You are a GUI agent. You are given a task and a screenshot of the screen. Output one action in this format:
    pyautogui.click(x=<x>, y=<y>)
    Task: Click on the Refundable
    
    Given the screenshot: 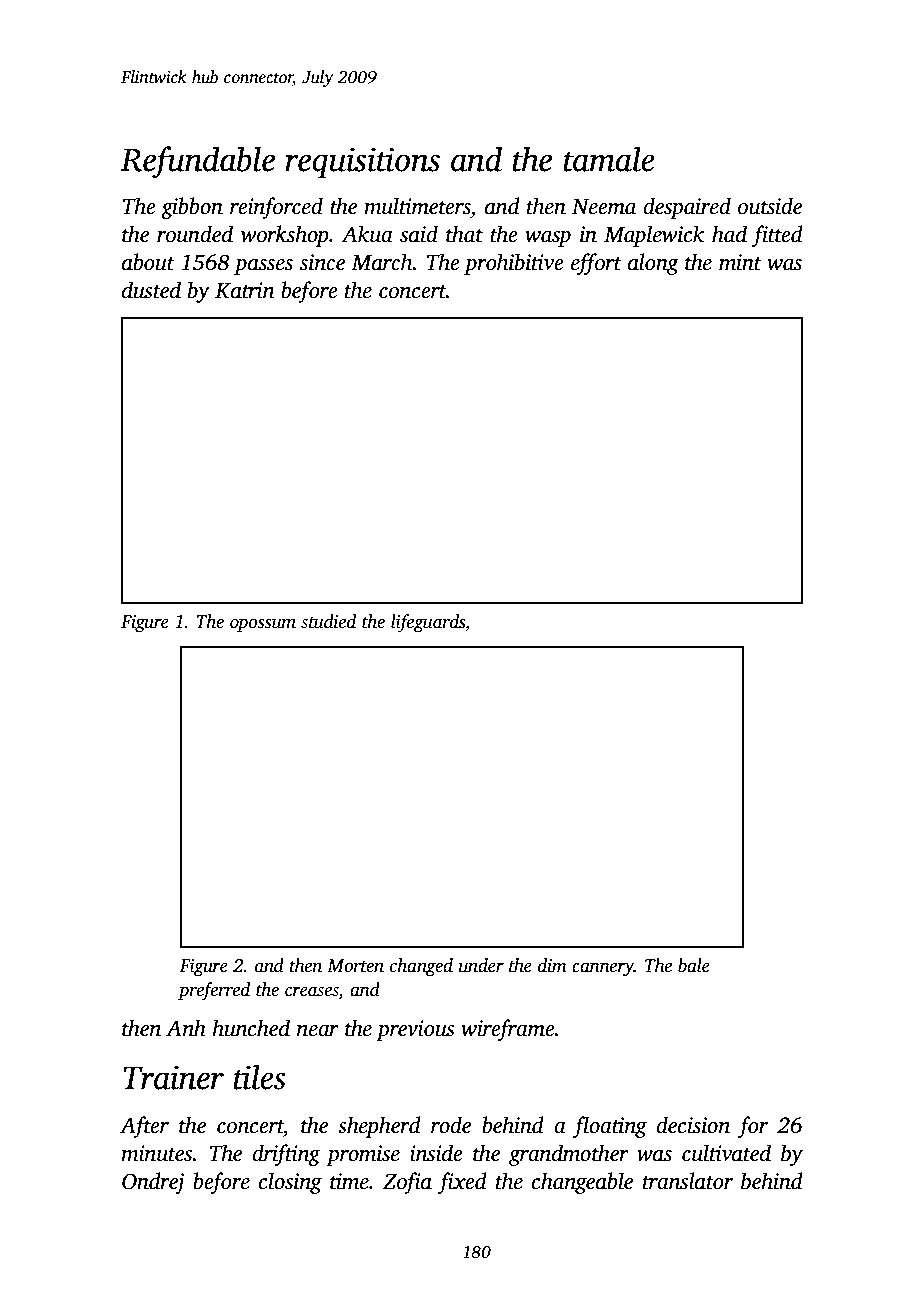 What is the action you would take?
    pyautogui.click(x=198, y=162)
